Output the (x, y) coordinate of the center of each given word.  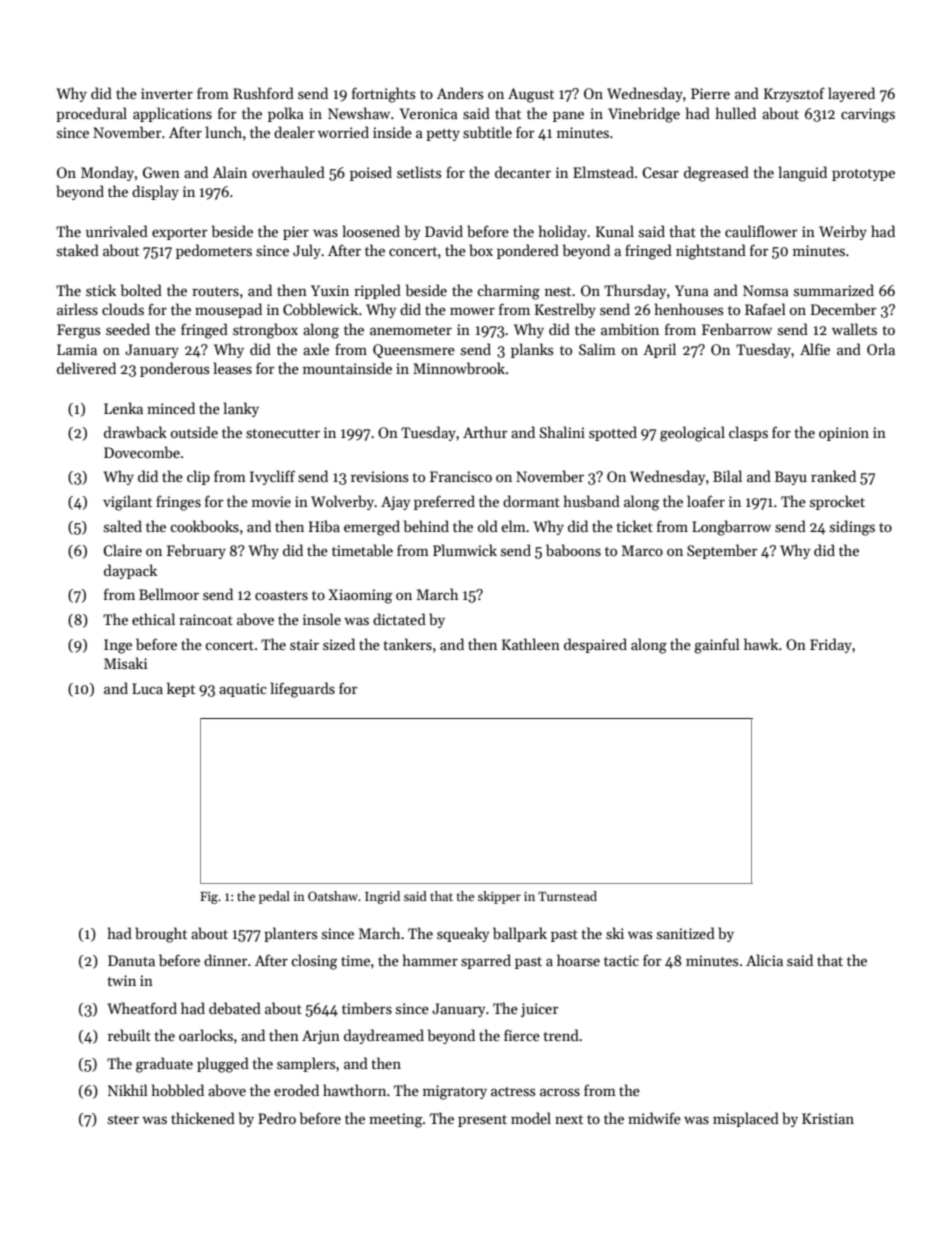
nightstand (711, 252)
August (531, 95)
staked (78, 250)
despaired (595, 645)
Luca (147, 688)
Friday (831, 645)
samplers (306, 1064)
